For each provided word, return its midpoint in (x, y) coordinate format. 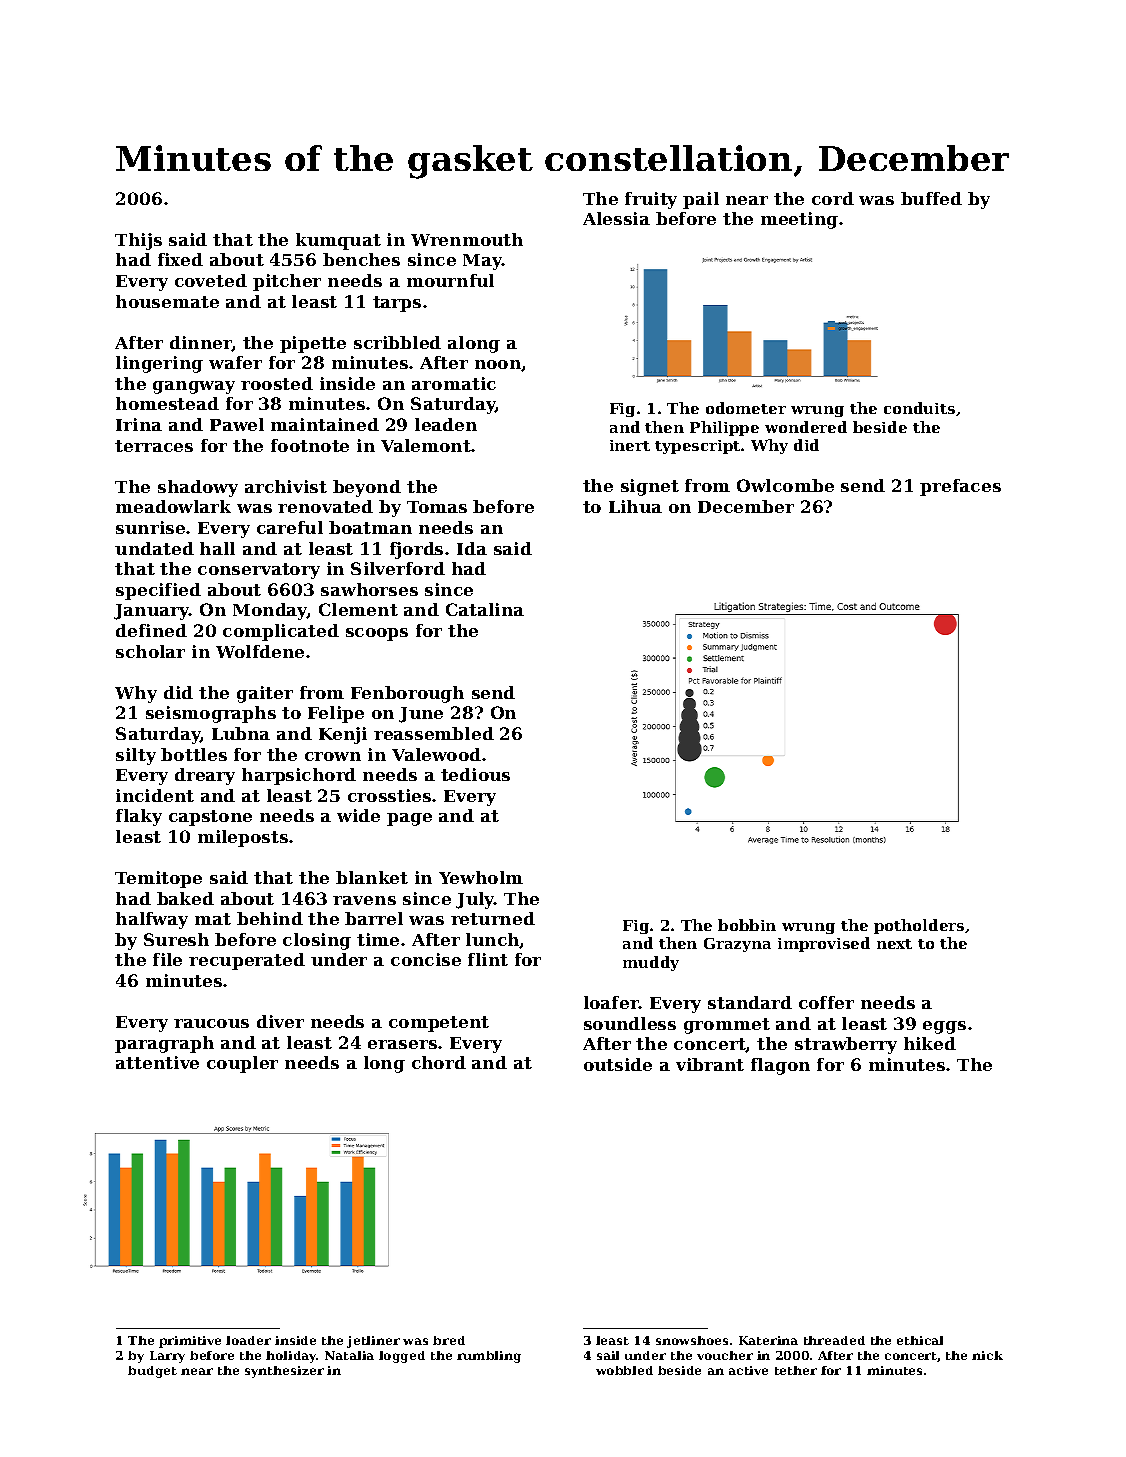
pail (701, 200)
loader (248, 1340)
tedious (475, 774)
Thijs (138, 241)
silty (136, 756)
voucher (725, 1355)
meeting (799, 220)
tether (796, 1370)
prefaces (960, 487)
